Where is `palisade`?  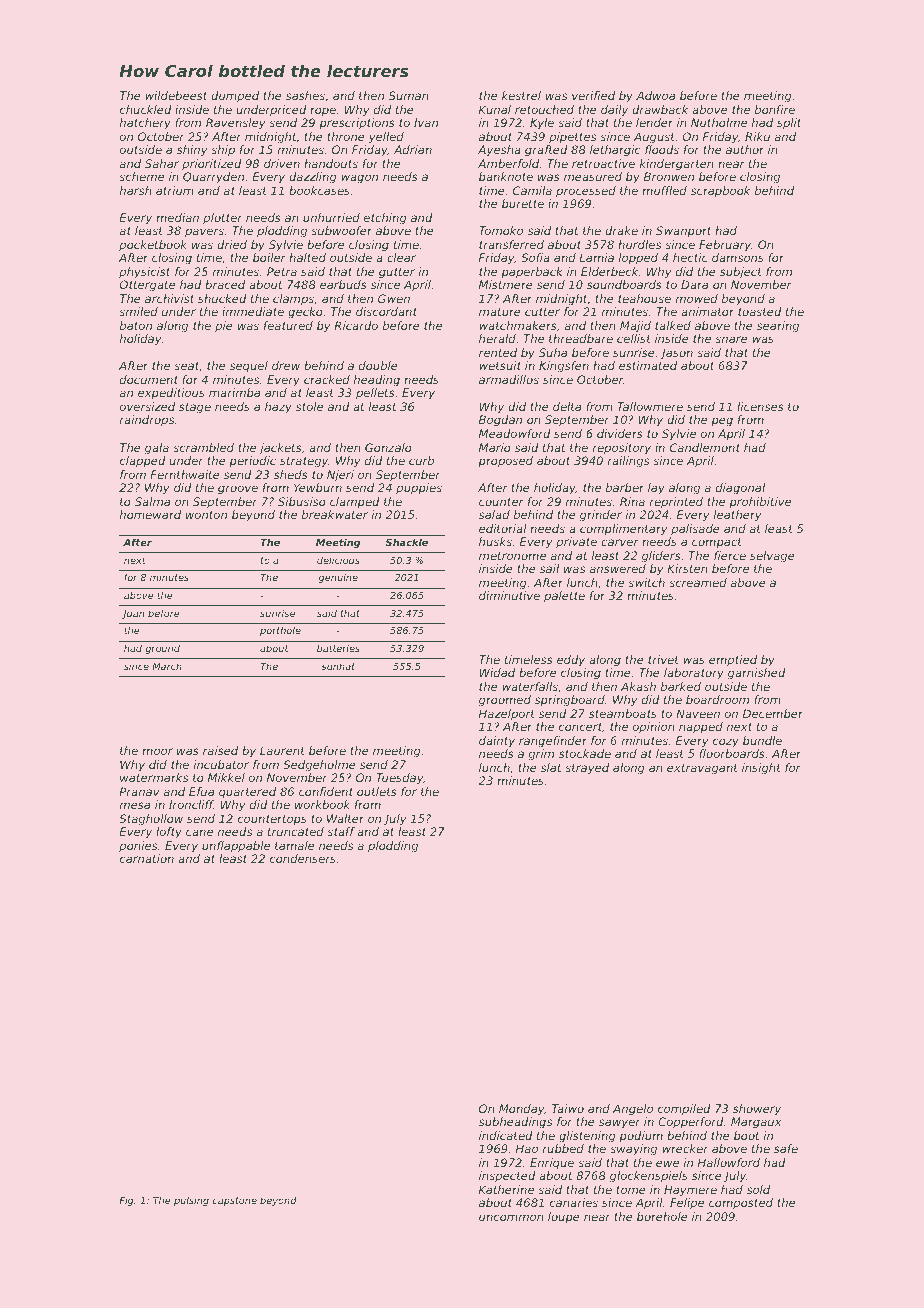 palisade is located at coordinates (695, 530).
